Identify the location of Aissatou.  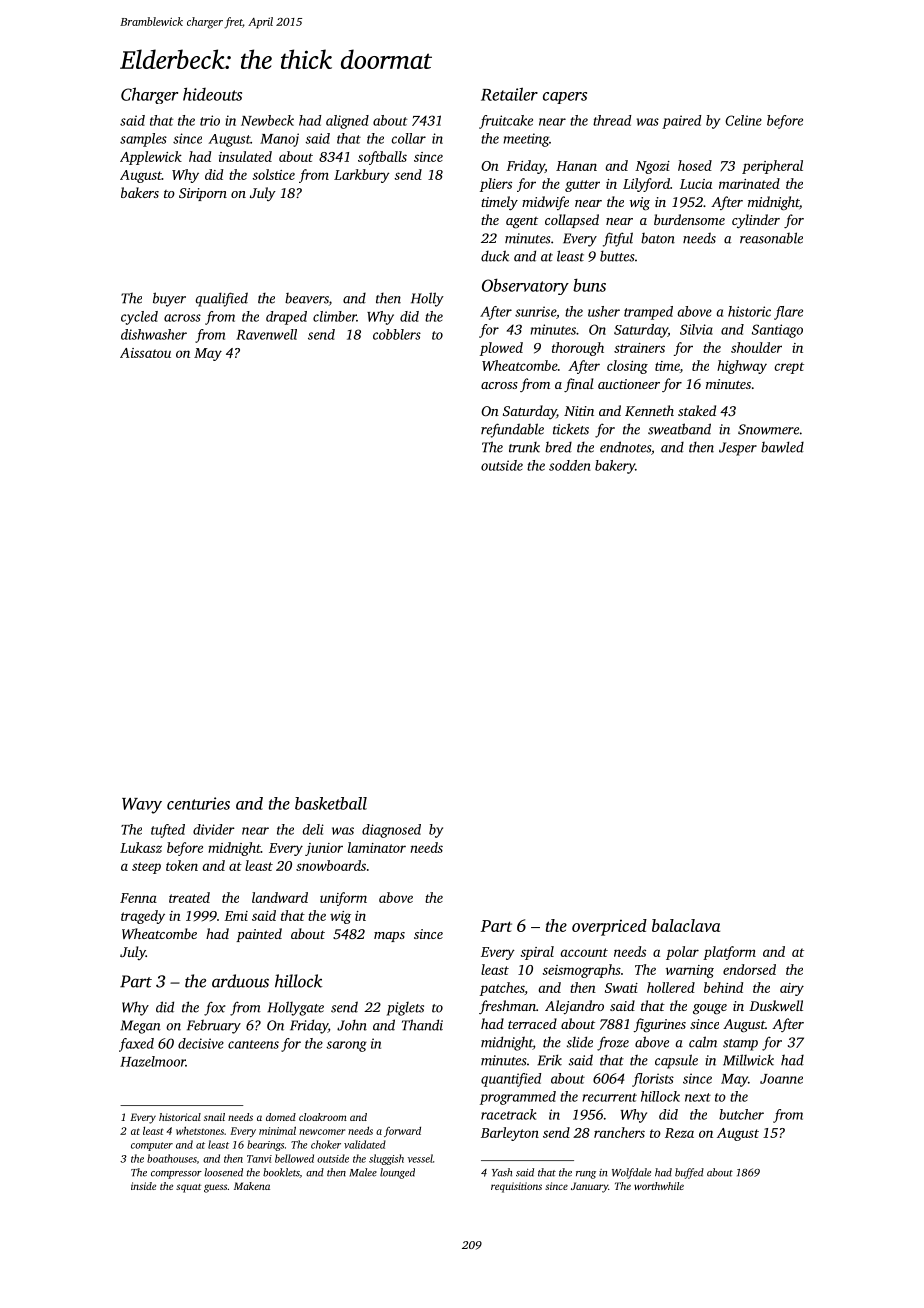
(145, 353).
